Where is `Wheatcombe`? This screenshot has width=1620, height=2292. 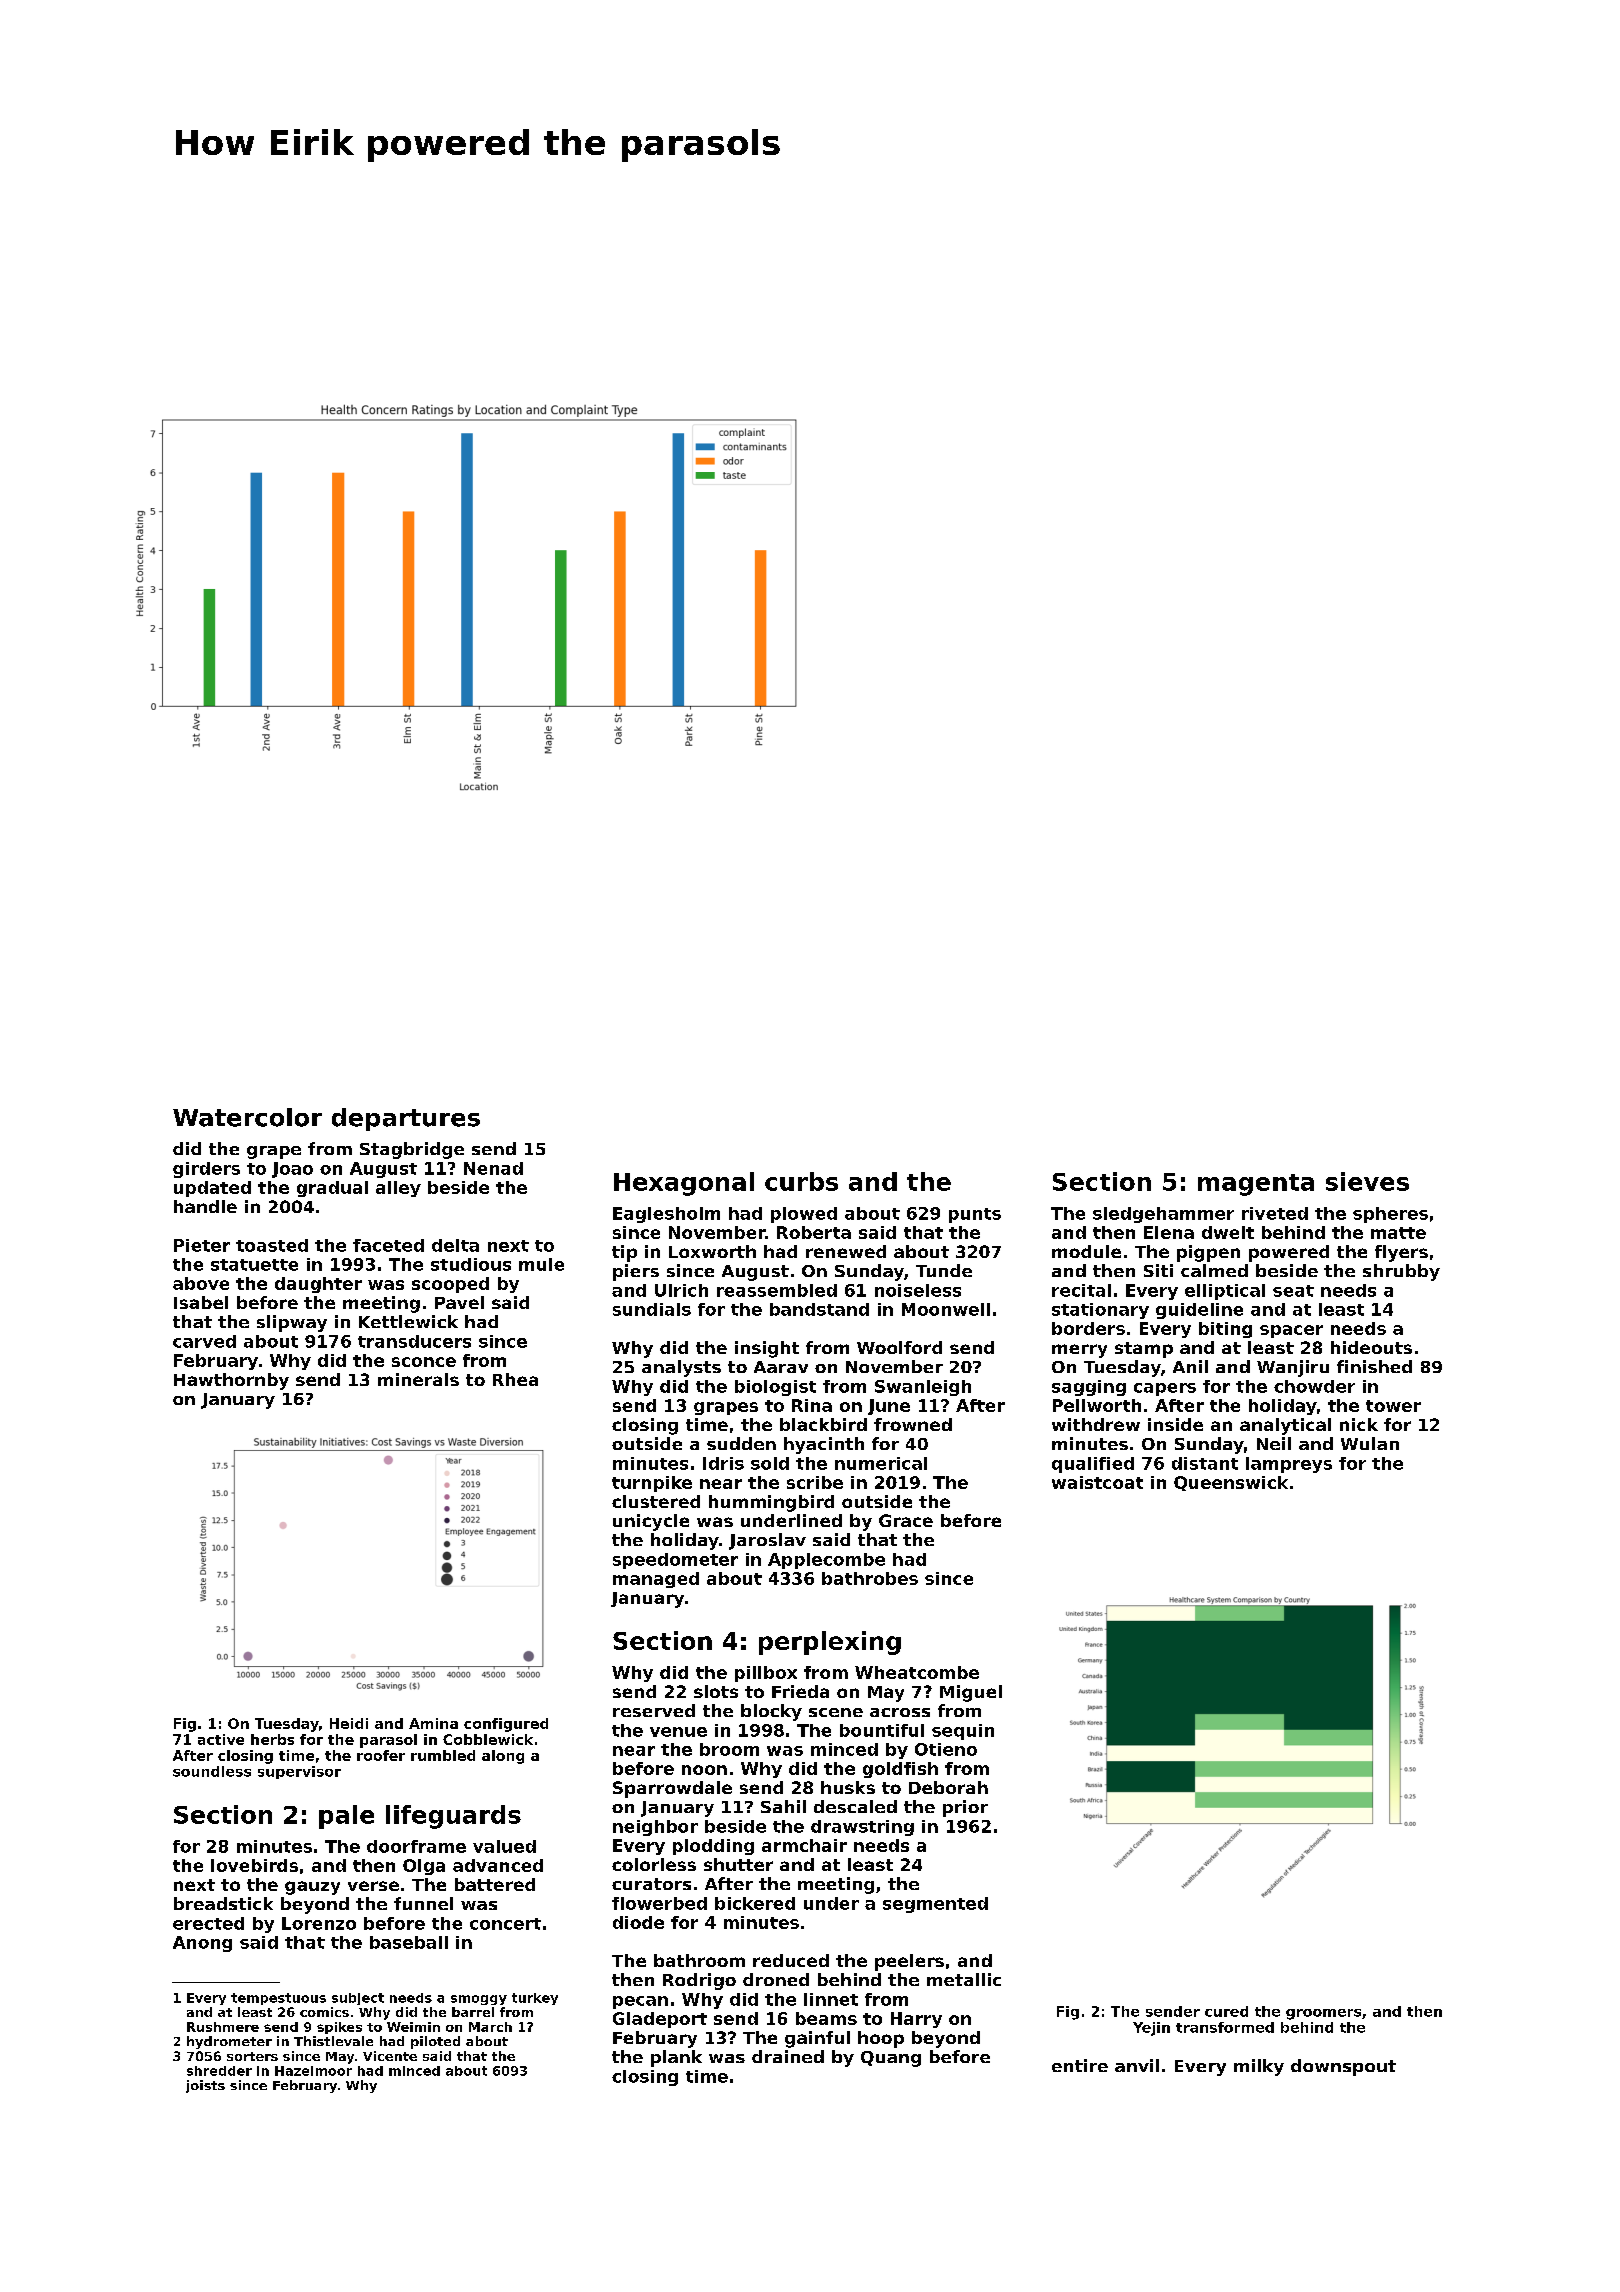 Wheatcombe is located at coordinates (917, 1672).
